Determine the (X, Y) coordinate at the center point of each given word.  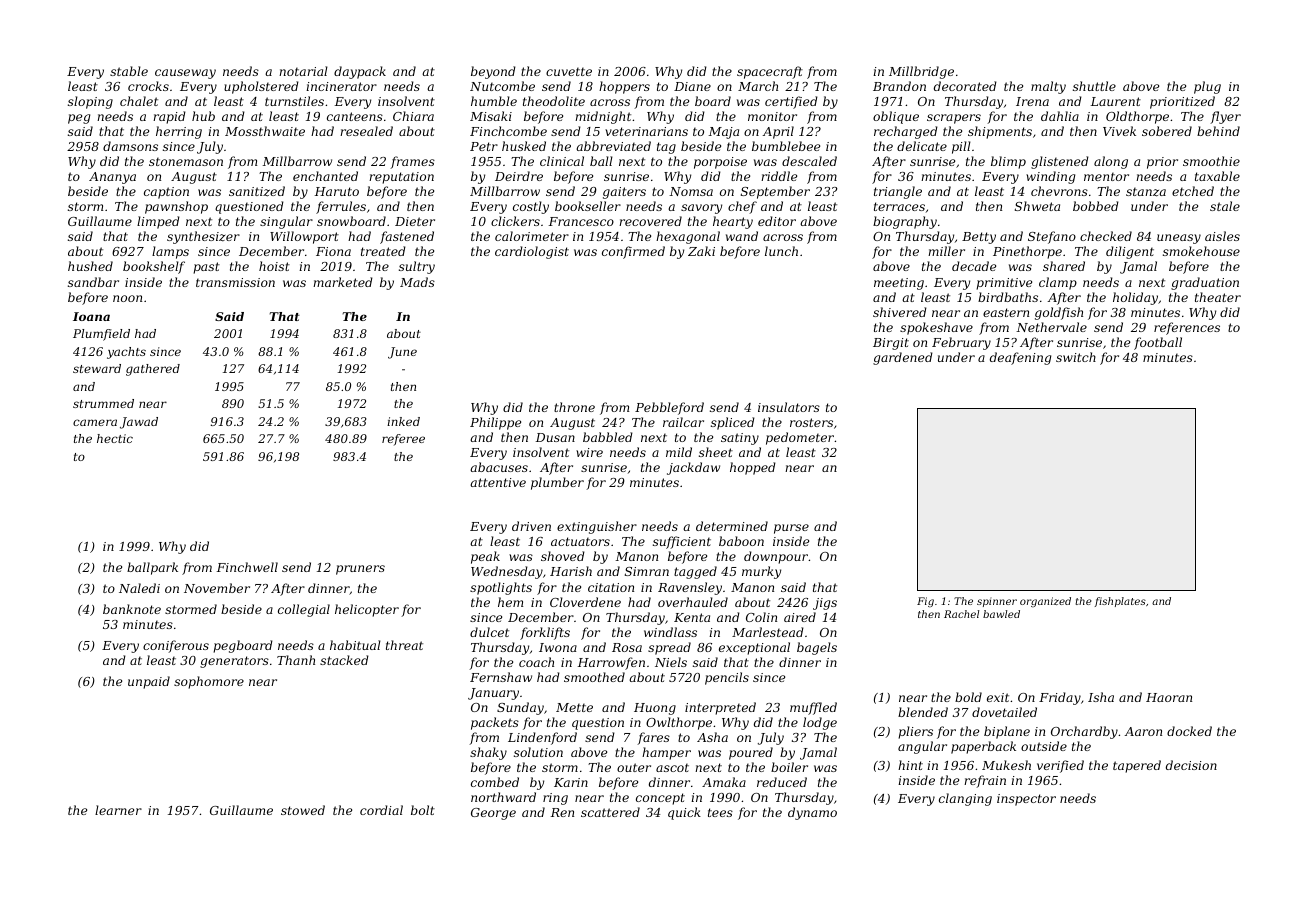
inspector (1026, 800)
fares (653, 738)
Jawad (139, 423)
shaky (488, 753)
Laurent (1116, 101)
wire (589, 452)
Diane (692, 86)
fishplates (1120, 602)
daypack (360, 72)
